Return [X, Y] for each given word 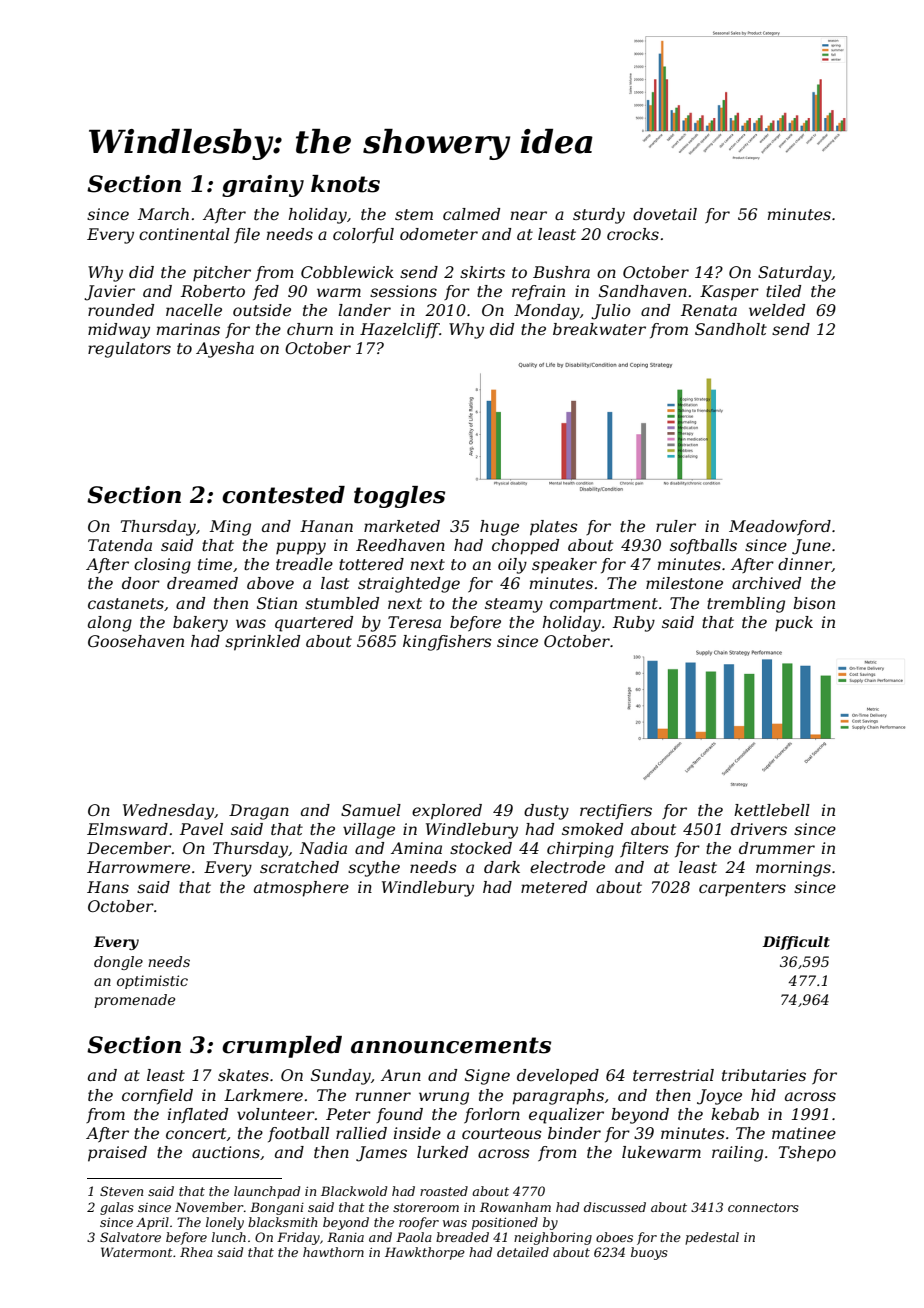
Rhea [196, 1252]
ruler [676, 526]
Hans [108, 887]
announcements [451, 1045]
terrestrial [673, 1075]
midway [119, 331]
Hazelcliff [400, 330]
